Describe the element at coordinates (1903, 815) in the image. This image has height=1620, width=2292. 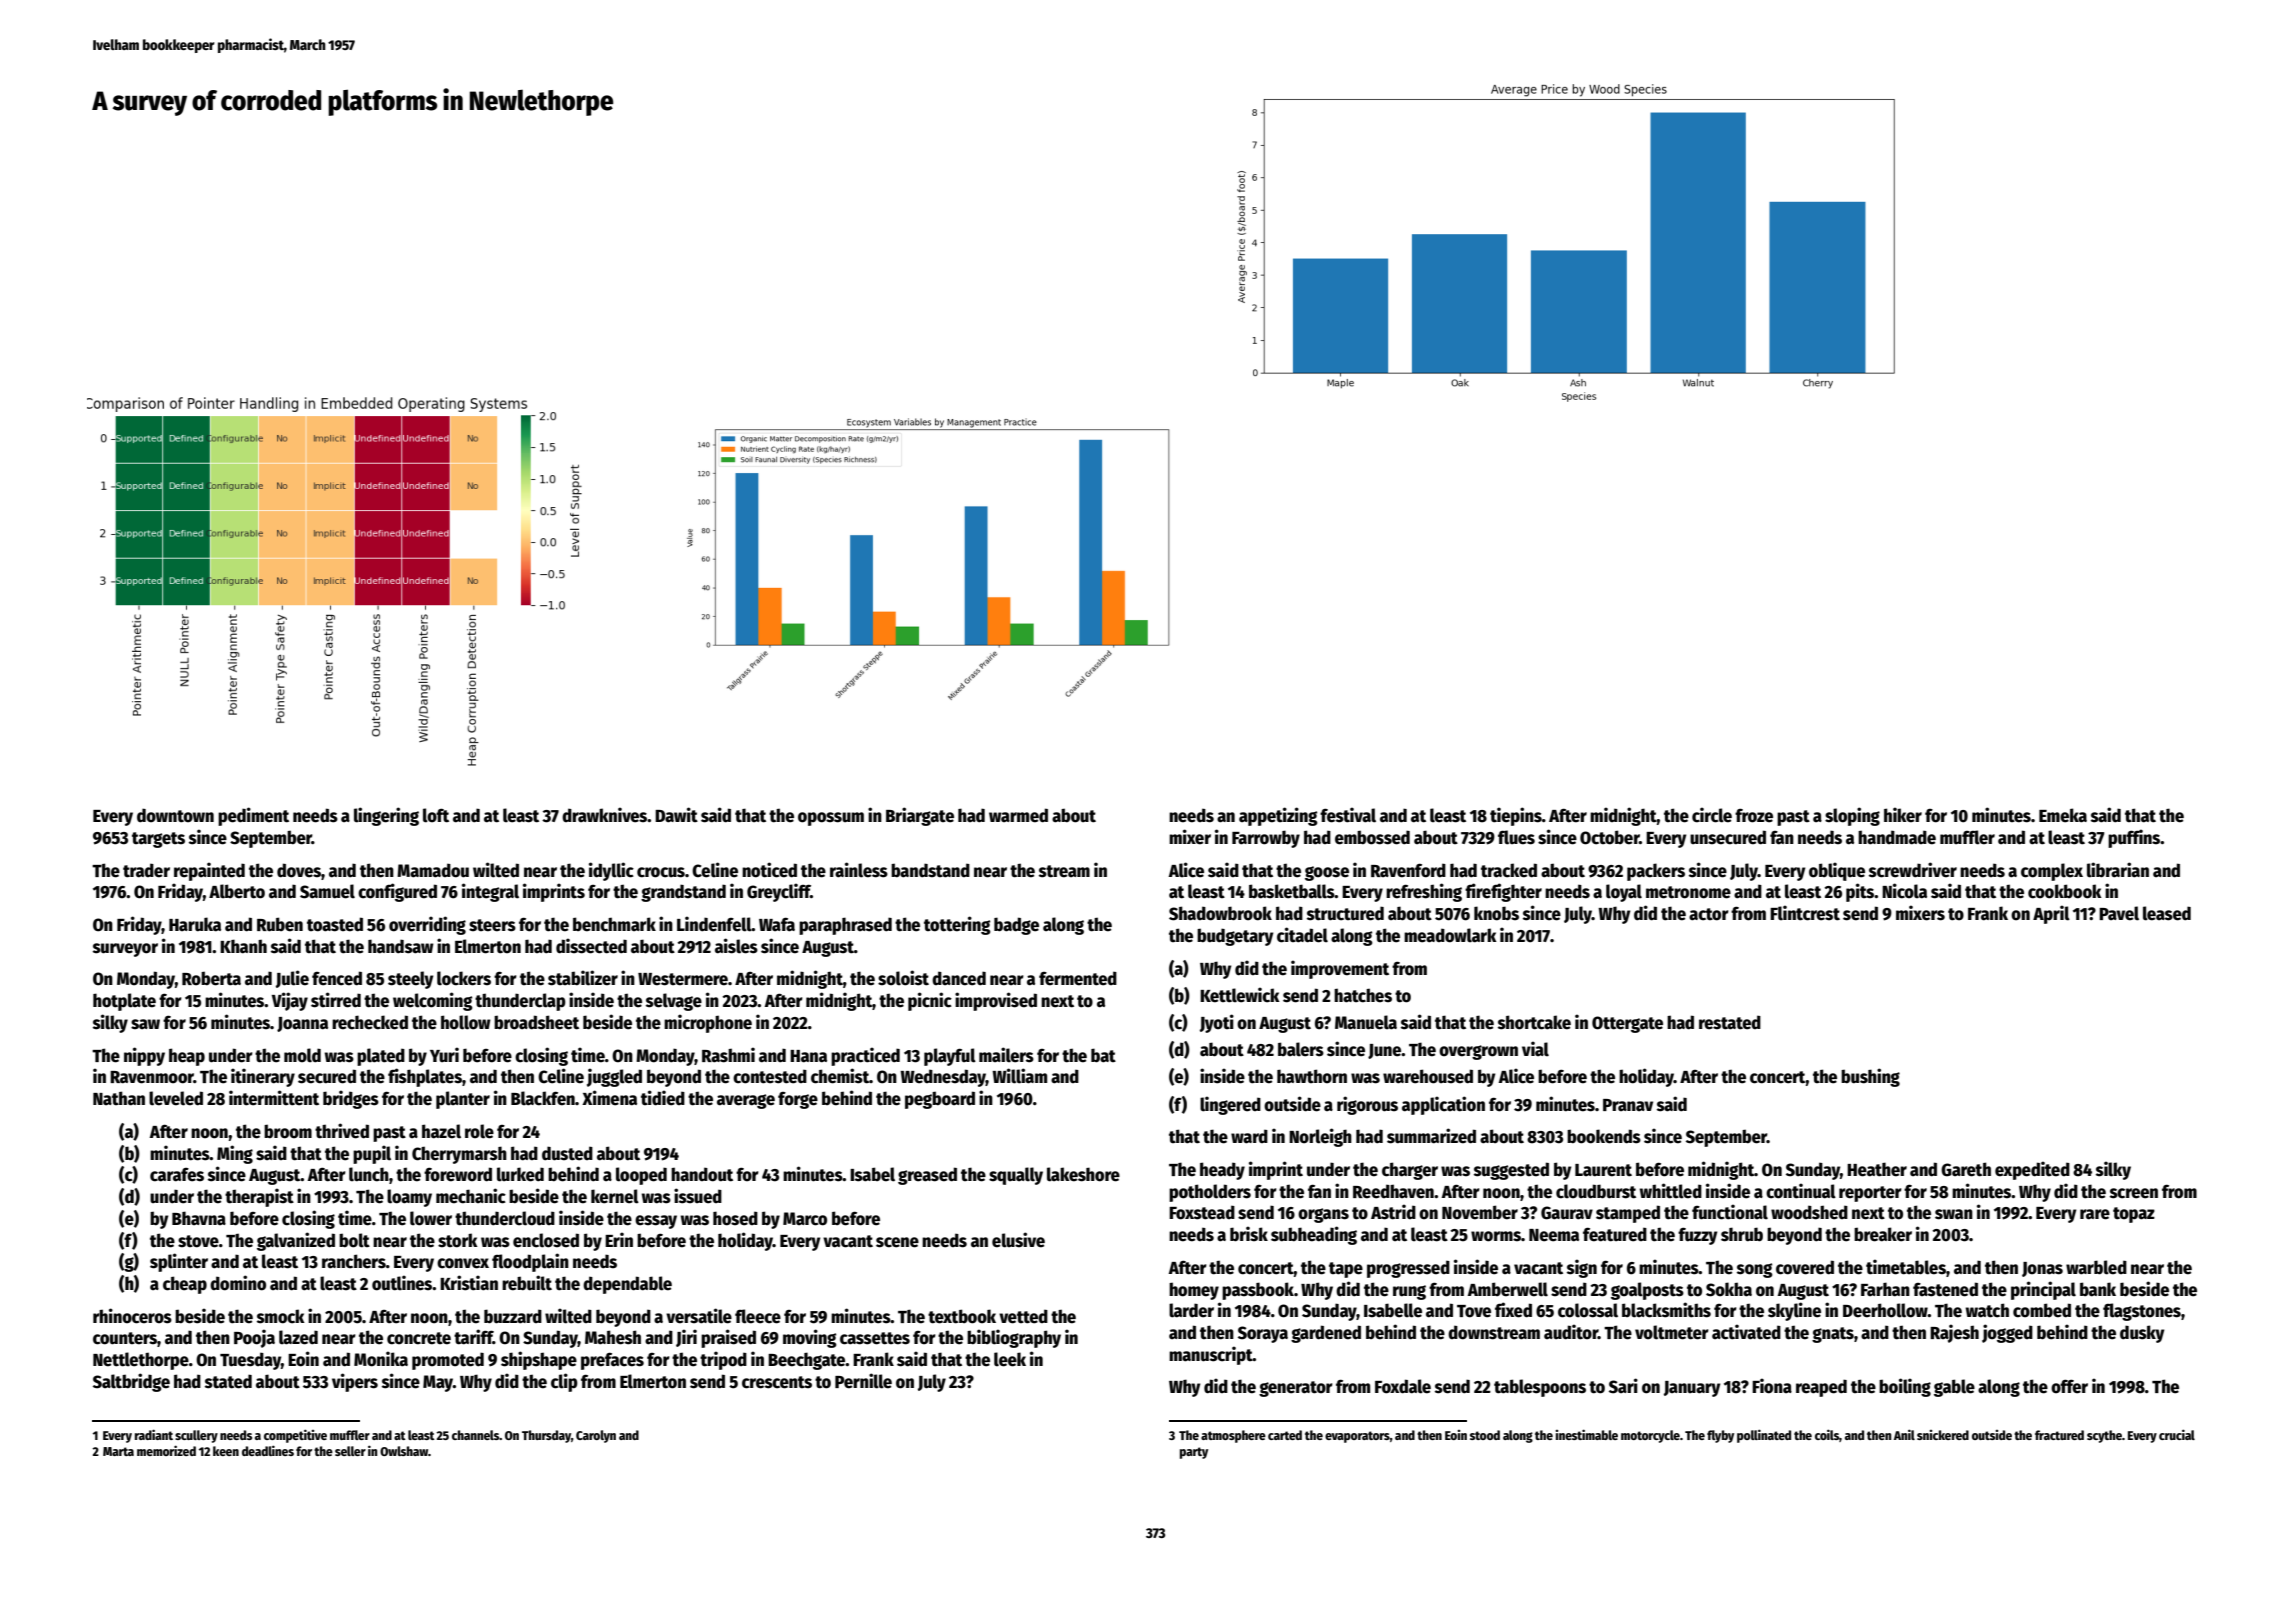
I see `hiker` at that location.
